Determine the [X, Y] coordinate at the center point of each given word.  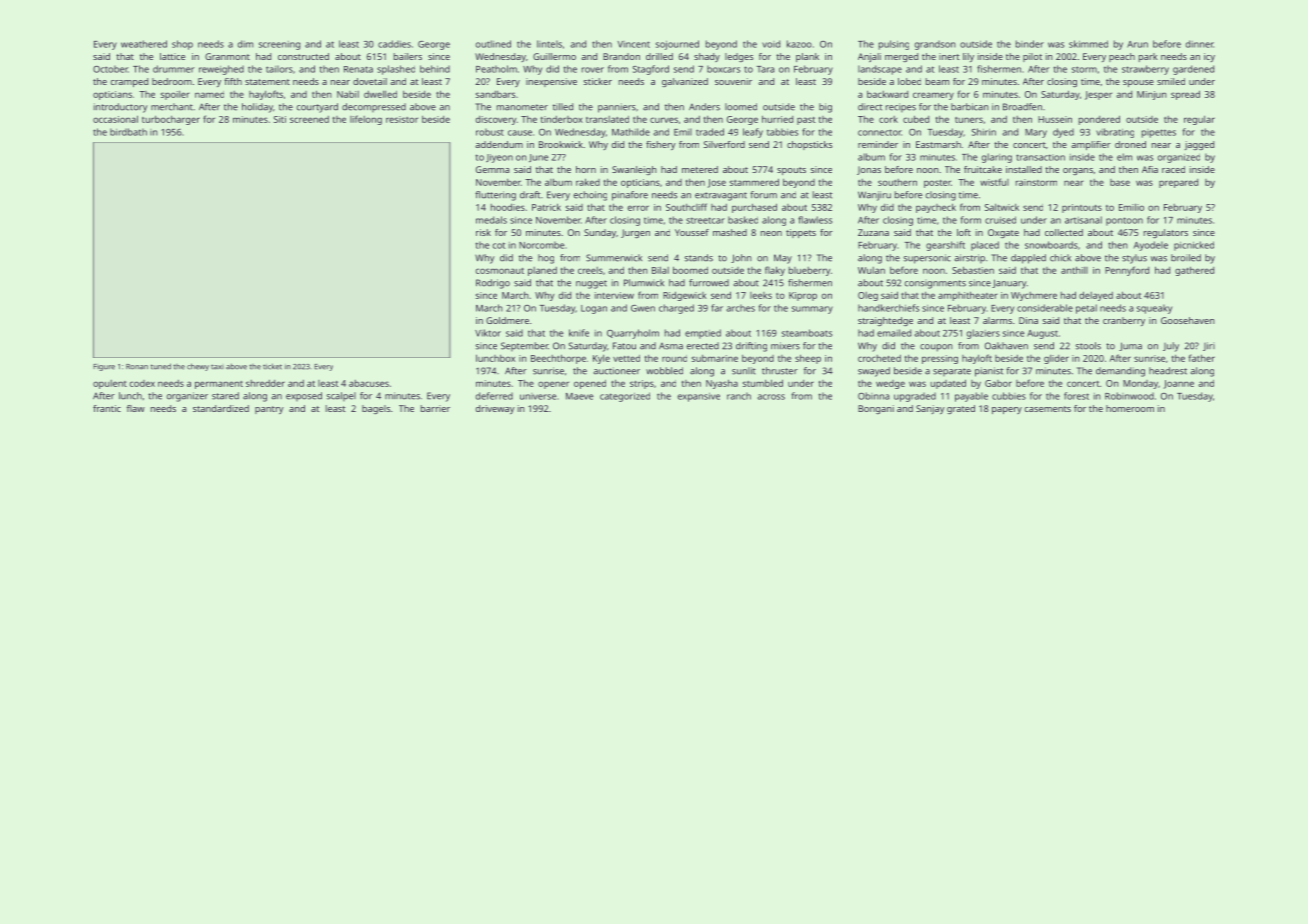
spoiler [175, 95]
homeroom [1130, 408]
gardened [1193, 70]
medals [491, 220]
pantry [269, 410]
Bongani [876, 409]
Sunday [600, 233]
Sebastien [973, 270]
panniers [617, 108]
